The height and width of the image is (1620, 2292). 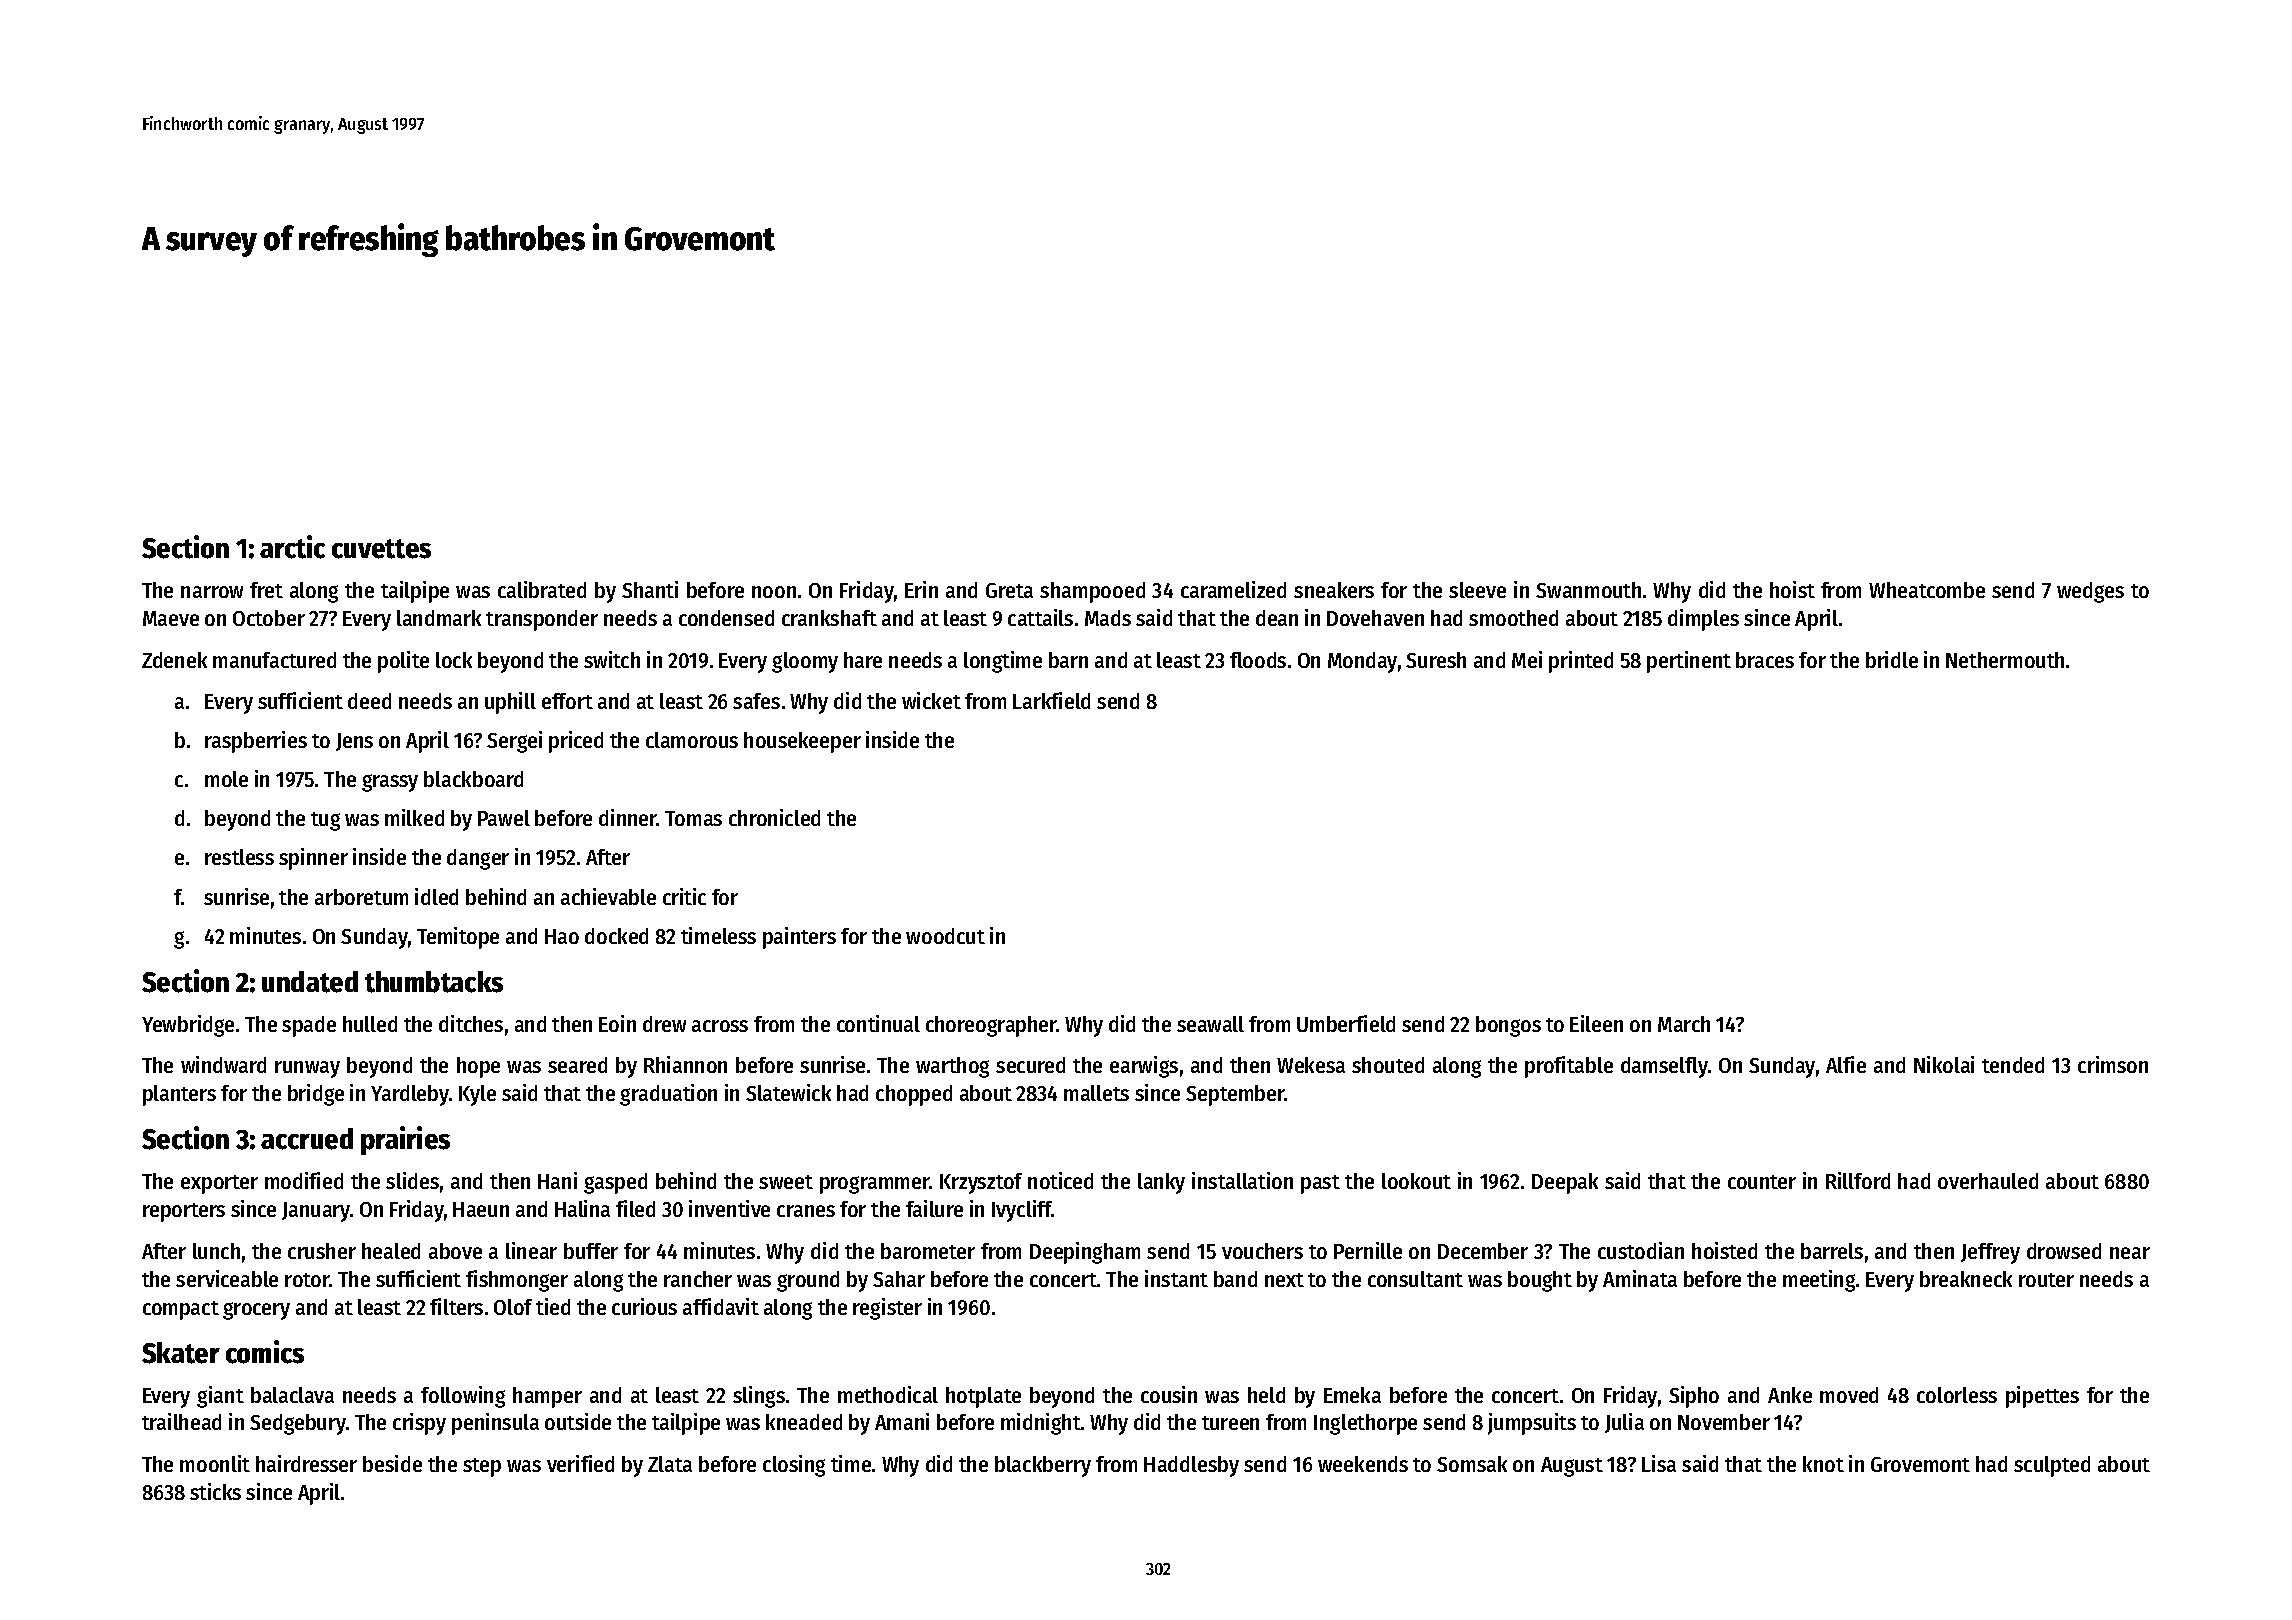 What do you see at coordinates (2090, 592) in the image?
I see `wedges` at bounding box center [2090, 592].
